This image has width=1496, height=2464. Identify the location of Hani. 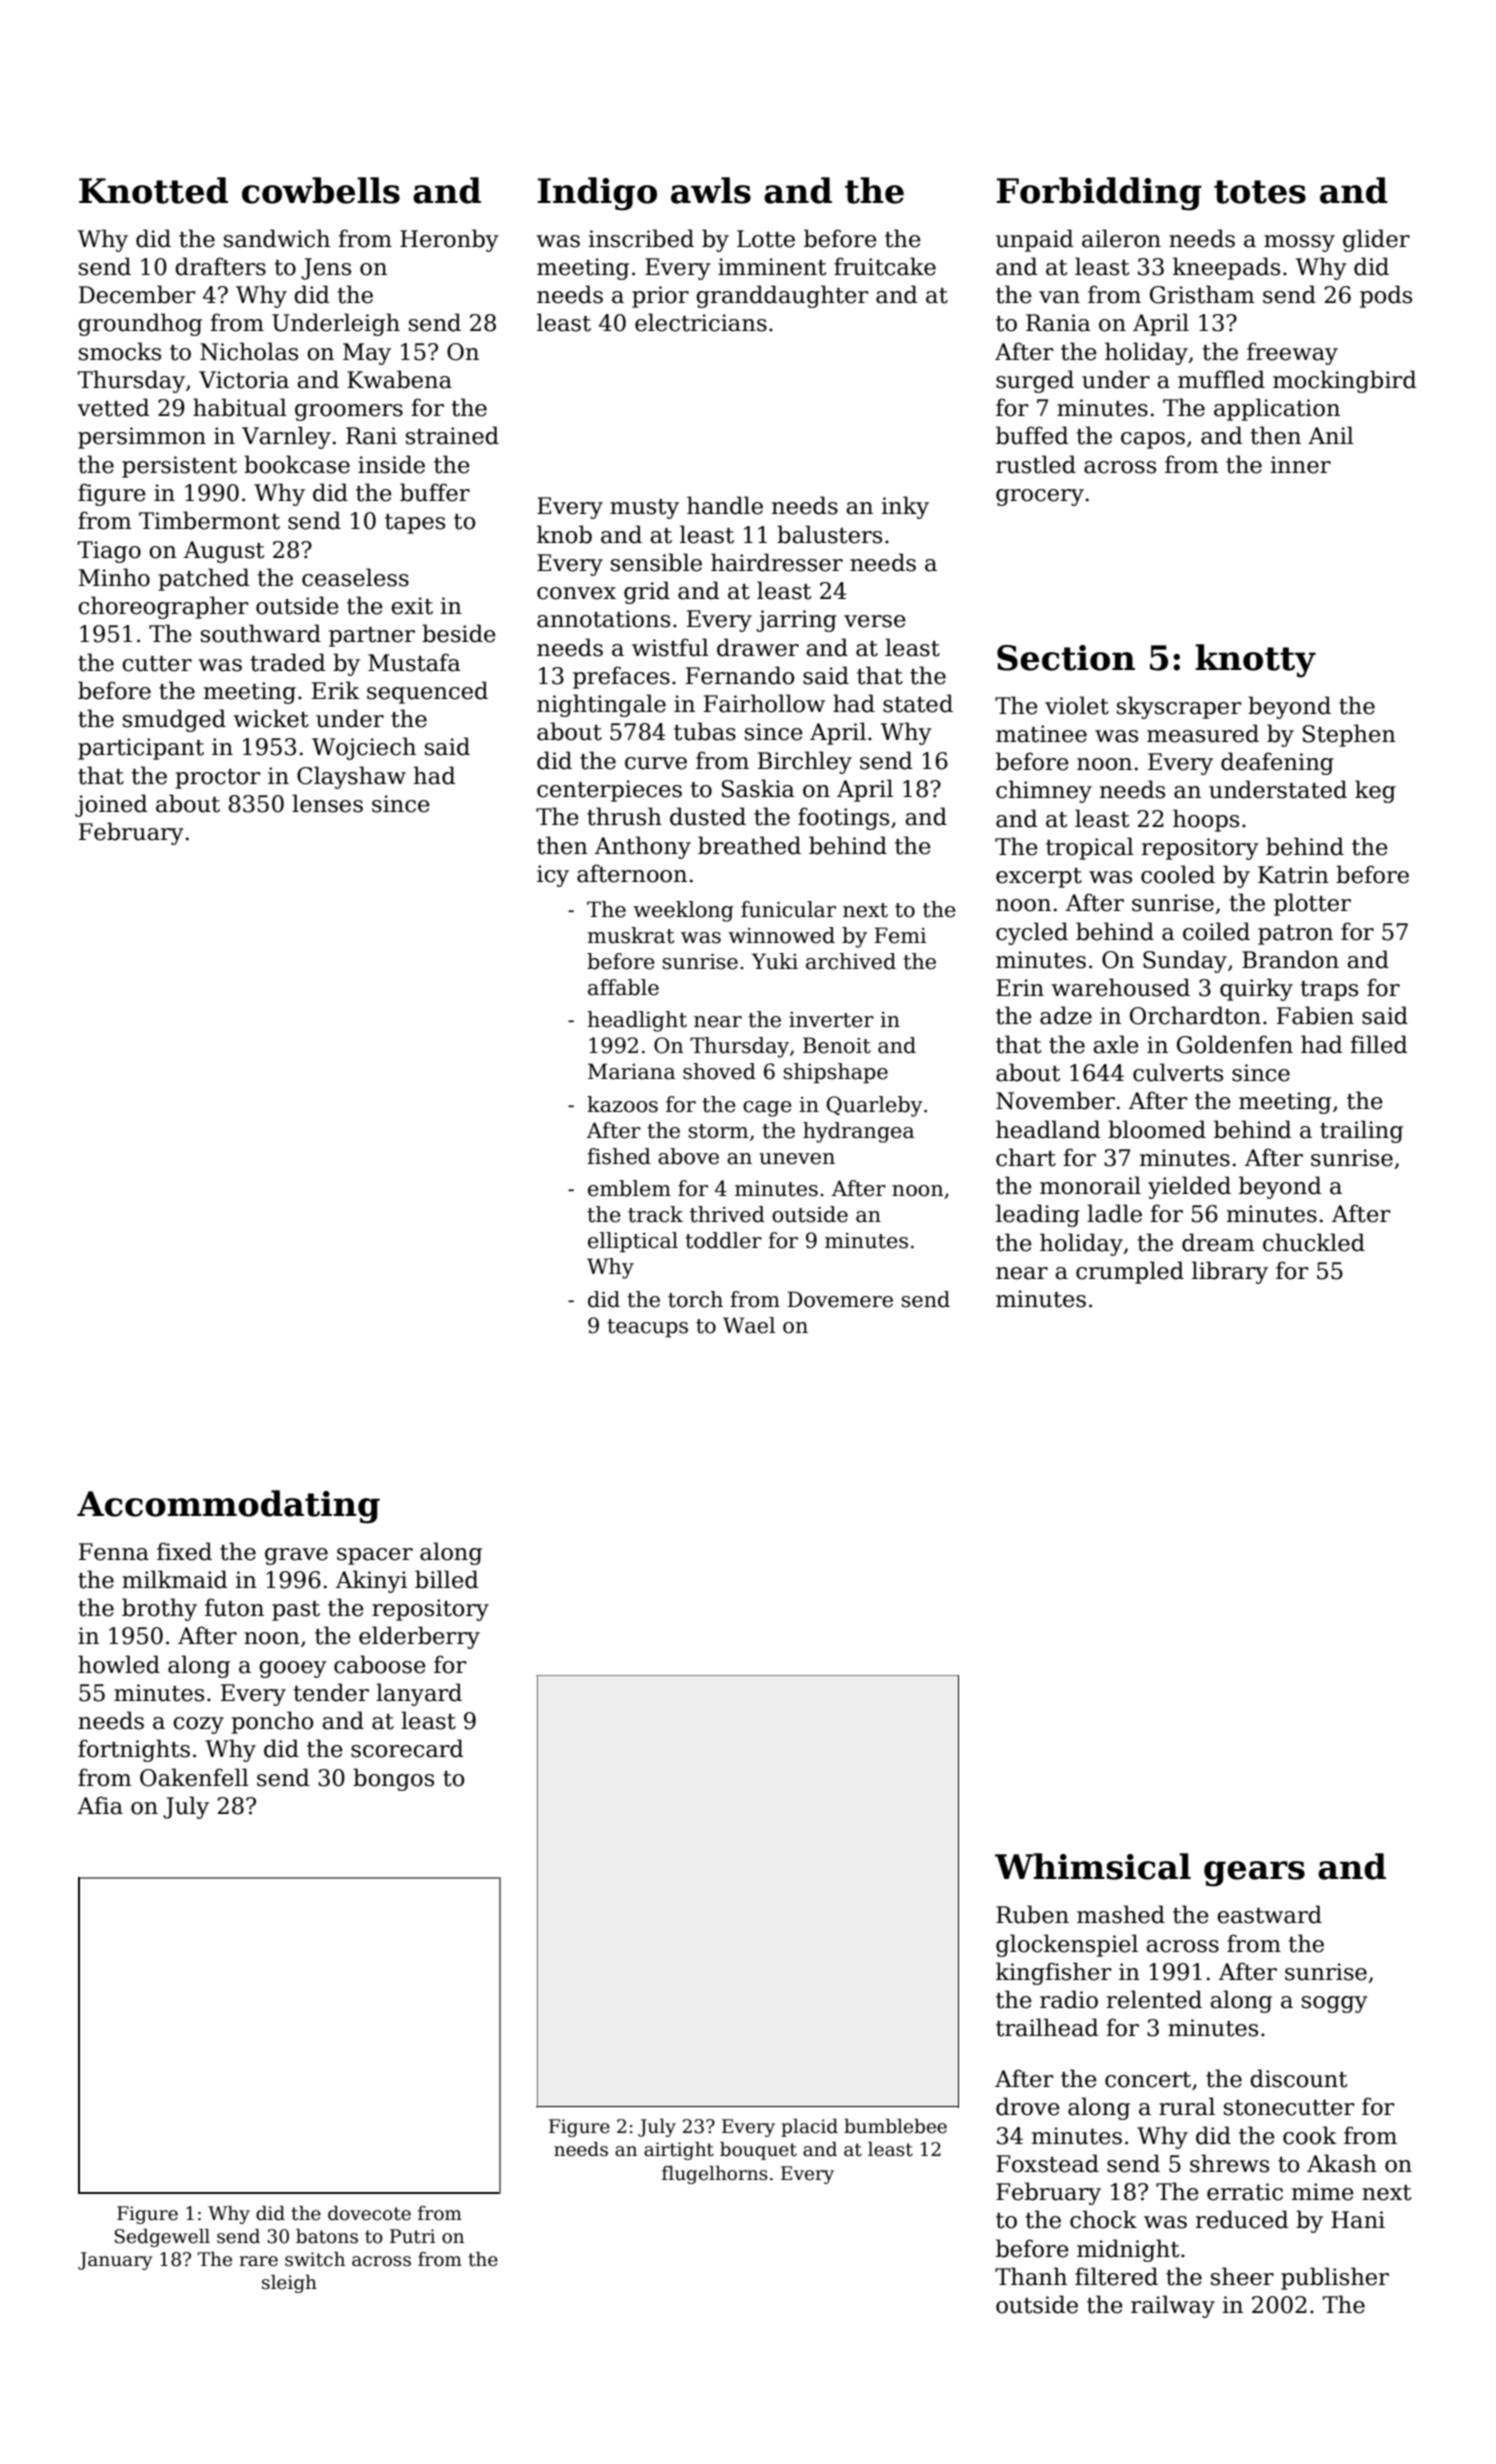
(1358, 2220).
